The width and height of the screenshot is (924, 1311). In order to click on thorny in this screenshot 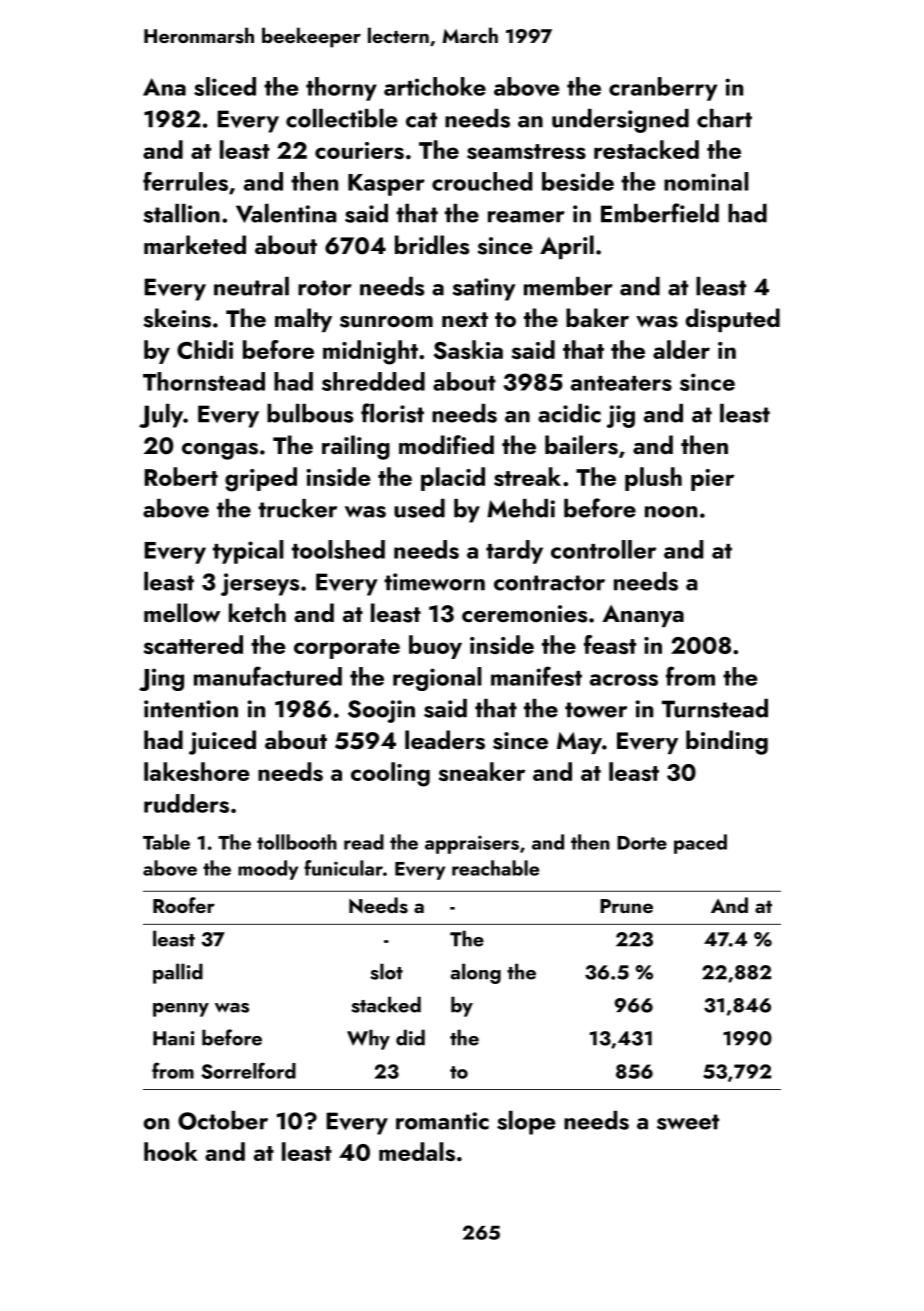, I will do `click(341, 89)`.
